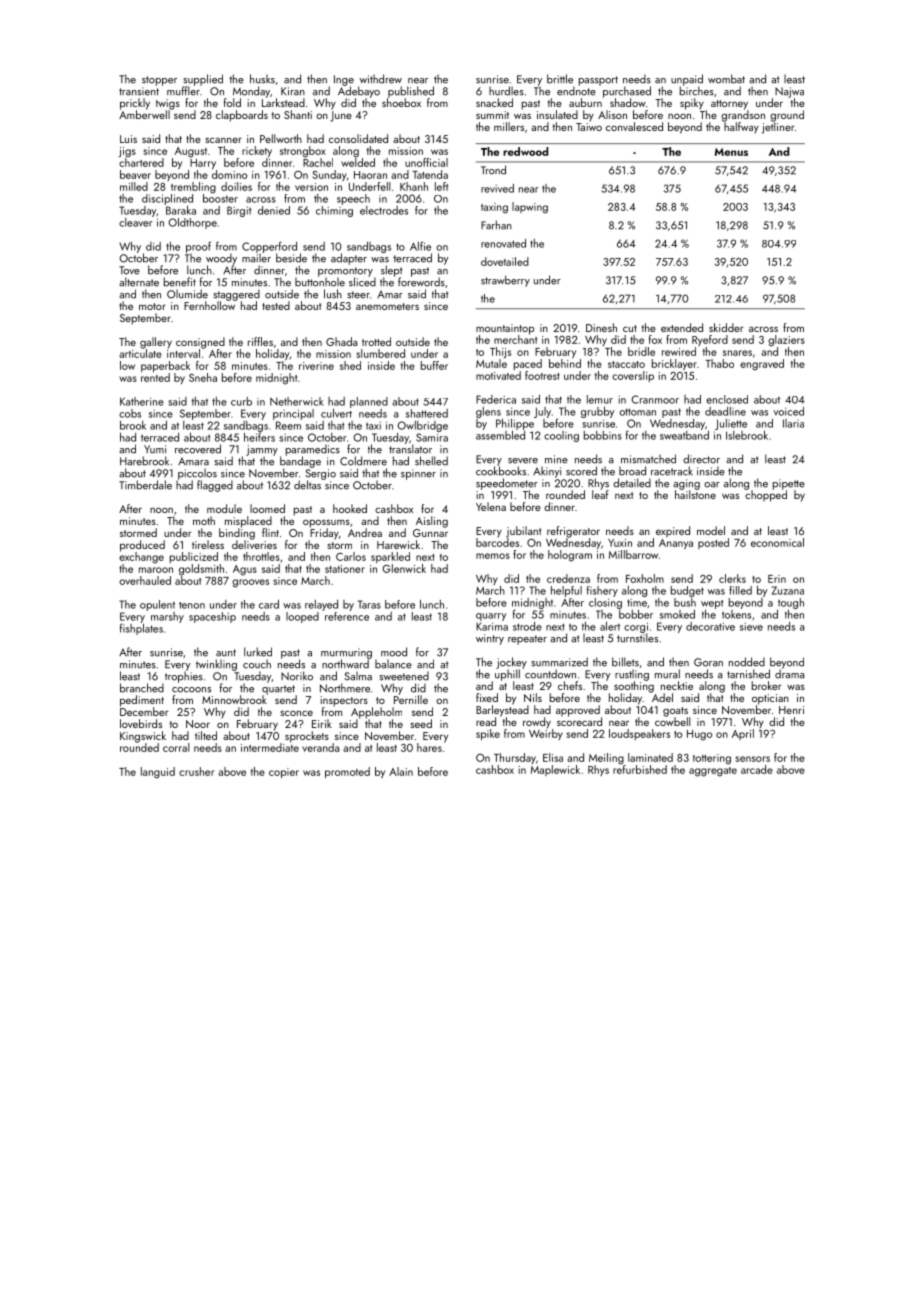 This image has width=924, height=1308. Describe the element at coordinates (506, 91) in the image. I see `hurdles` at that location.
